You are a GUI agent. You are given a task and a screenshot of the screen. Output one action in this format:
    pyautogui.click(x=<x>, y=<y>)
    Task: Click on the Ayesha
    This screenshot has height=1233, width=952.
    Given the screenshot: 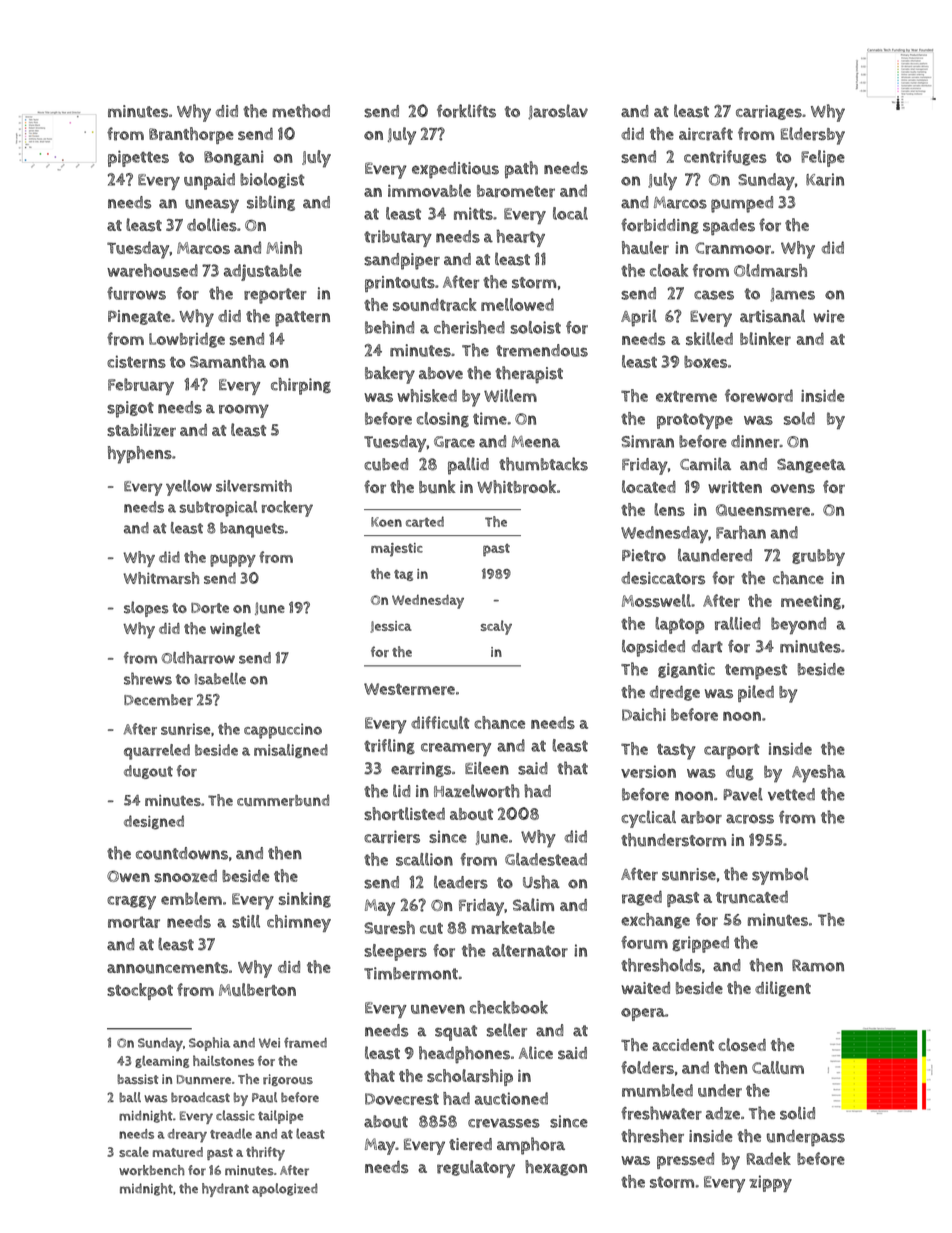 What is the action you would take?
    pyautogui.click(x=818, y=774)
